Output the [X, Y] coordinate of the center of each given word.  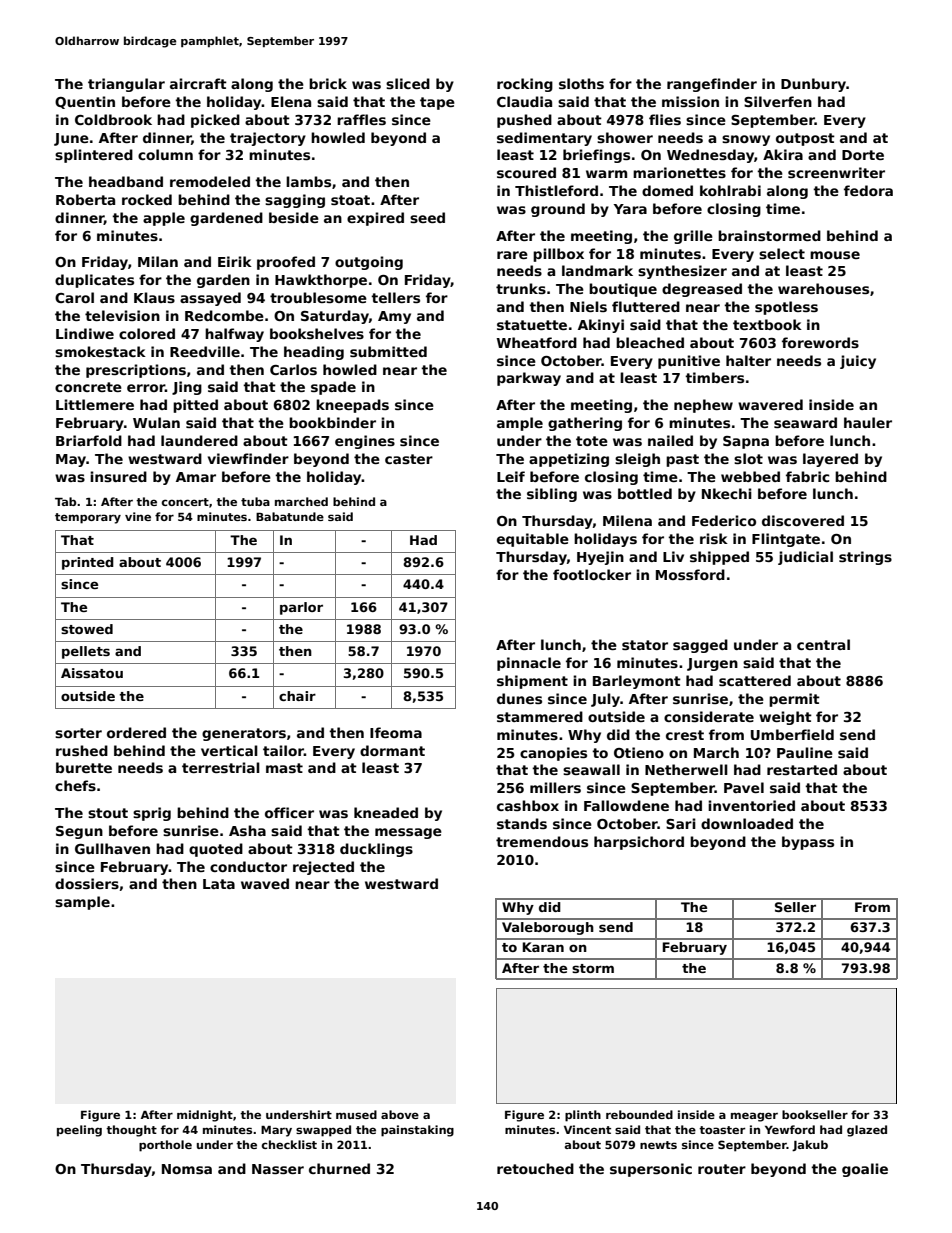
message [408, 833]
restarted [802, 769]
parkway [529, 379]
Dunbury [813, 85]
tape [437, 103]
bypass [808, 843]
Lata [219, 884]
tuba [255, 501]
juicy [858, 362]
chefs [75, 785]
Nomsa [187, 1169]
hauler [868, 422]
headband [126, 181]
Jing [187, 388]
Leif [511, 476]
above [400, 1114]
